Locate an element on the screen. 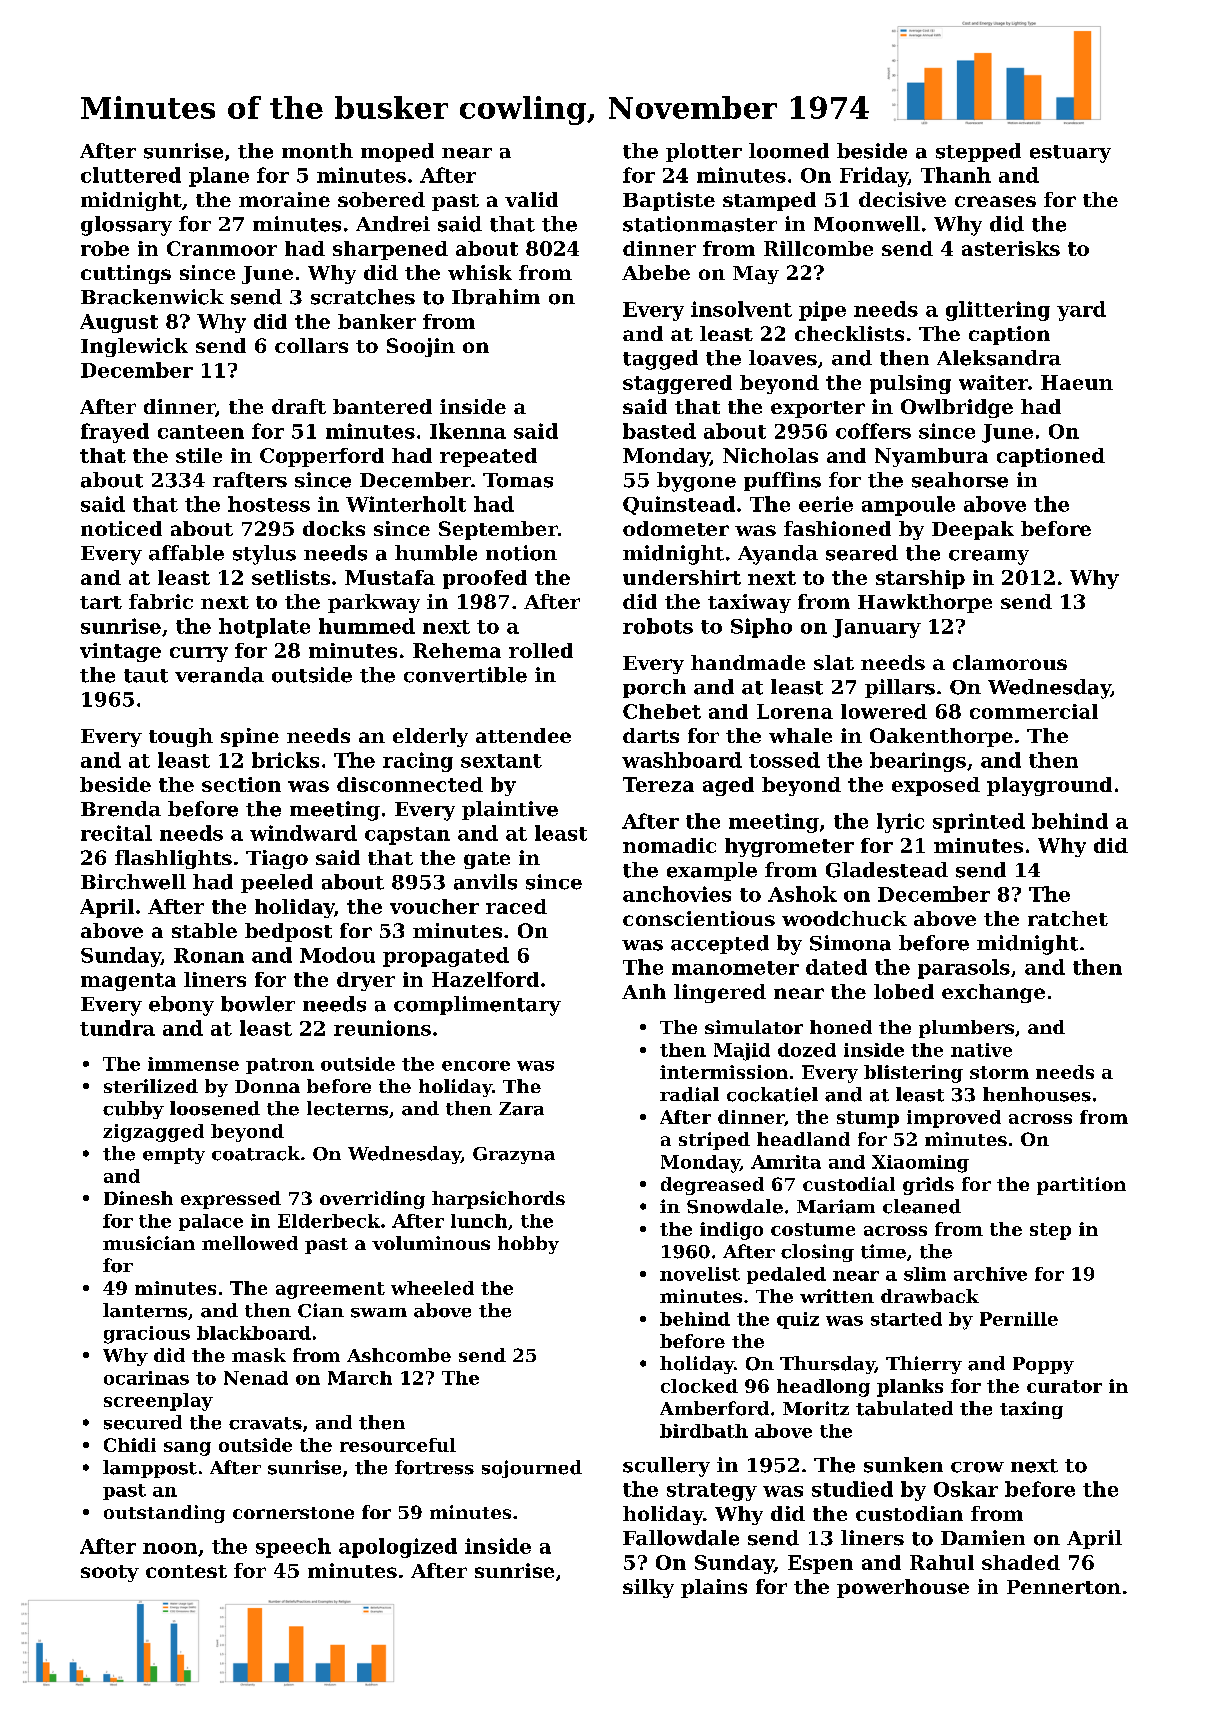  loomed is located at coordinates (789, 151).
